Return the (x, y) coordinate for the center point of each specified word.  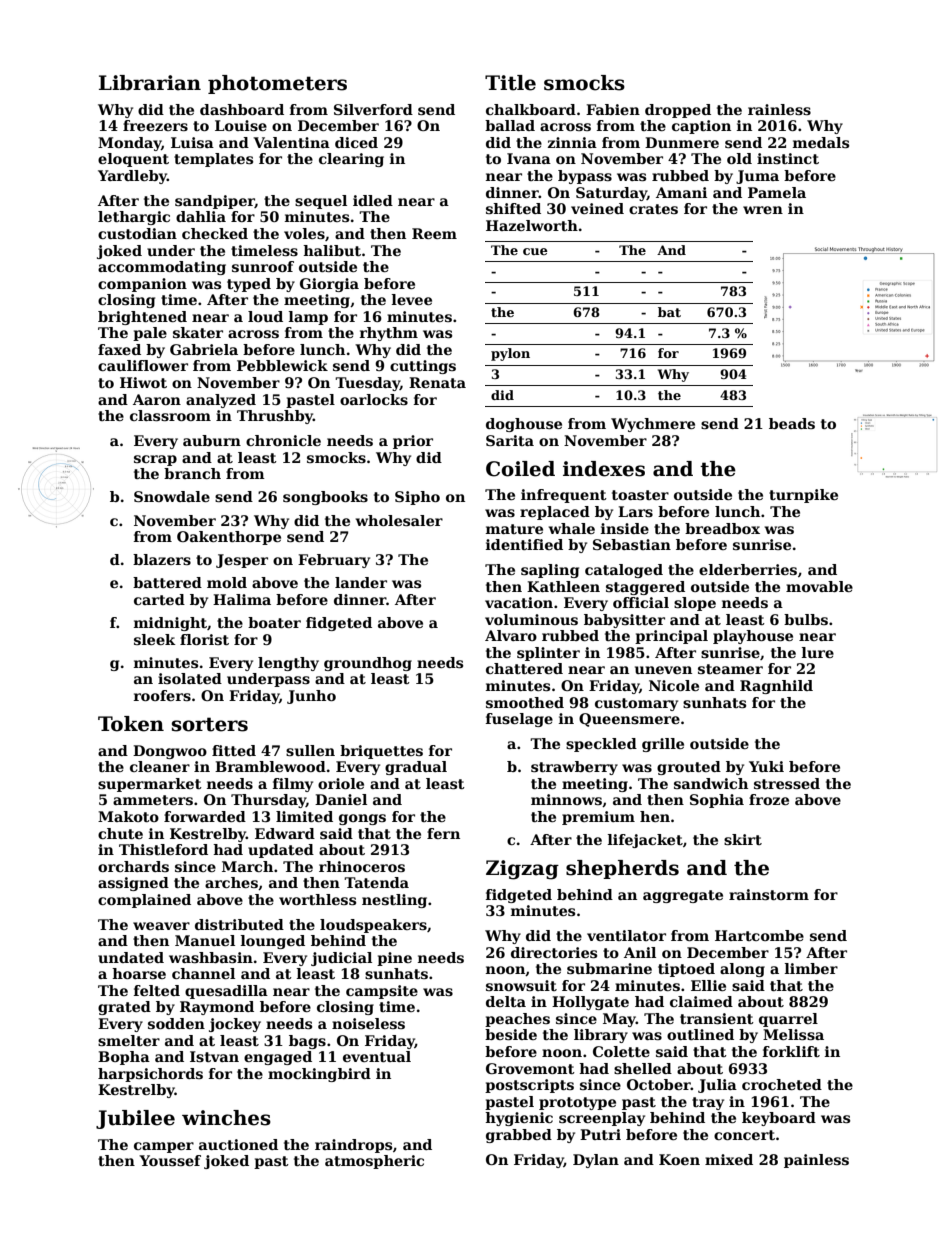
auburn (212, 440)
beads (792, 423)
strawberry (574, 768)
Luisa (192, 142)
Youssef (170, 1160)
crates (653, 209)
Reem (434, 233)
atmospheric (374, 1162)
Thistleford (163, 849)
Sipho (417, 498)
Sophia (717, 801)
